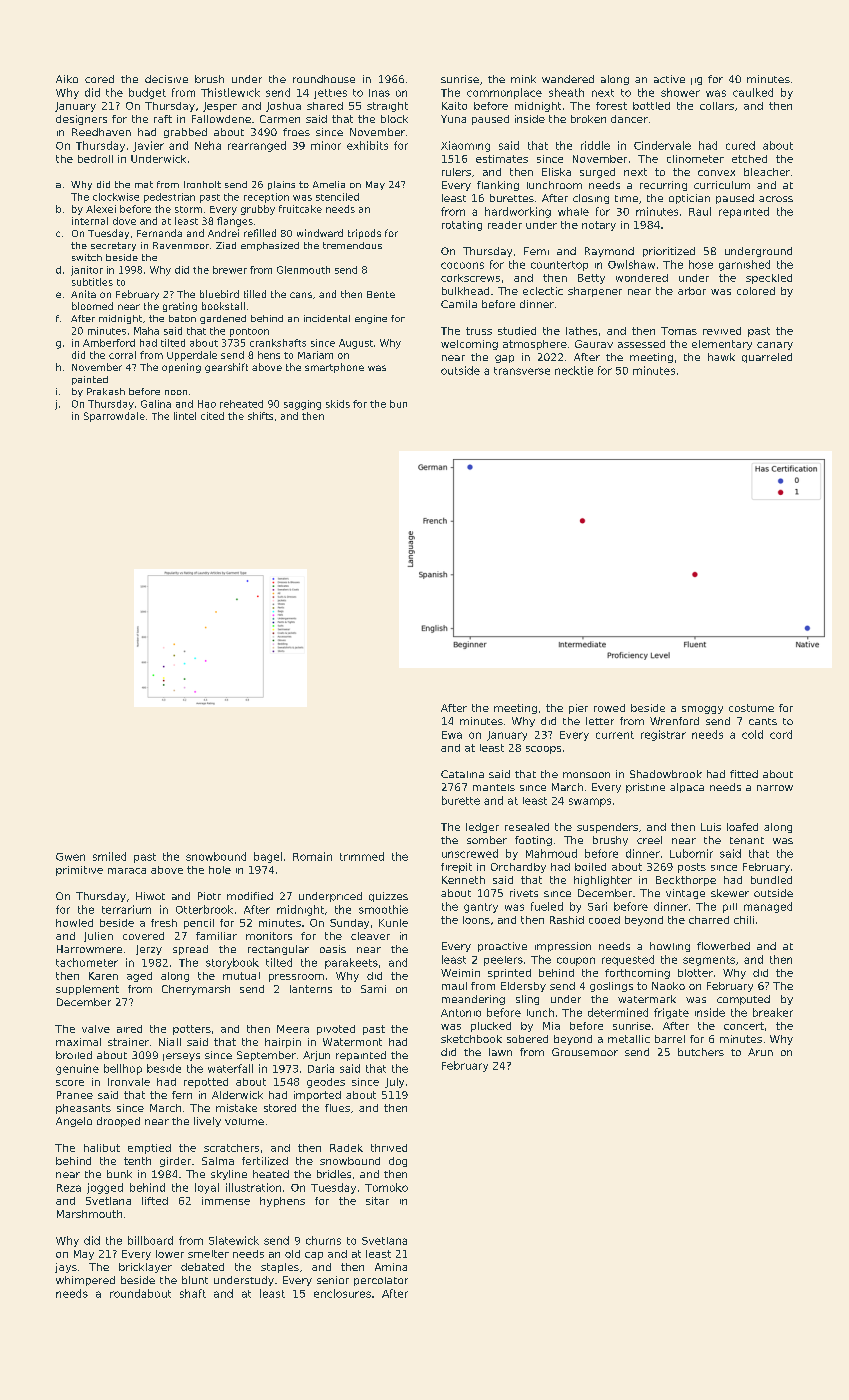  I want to click on Arun, so click(760, 1052).
